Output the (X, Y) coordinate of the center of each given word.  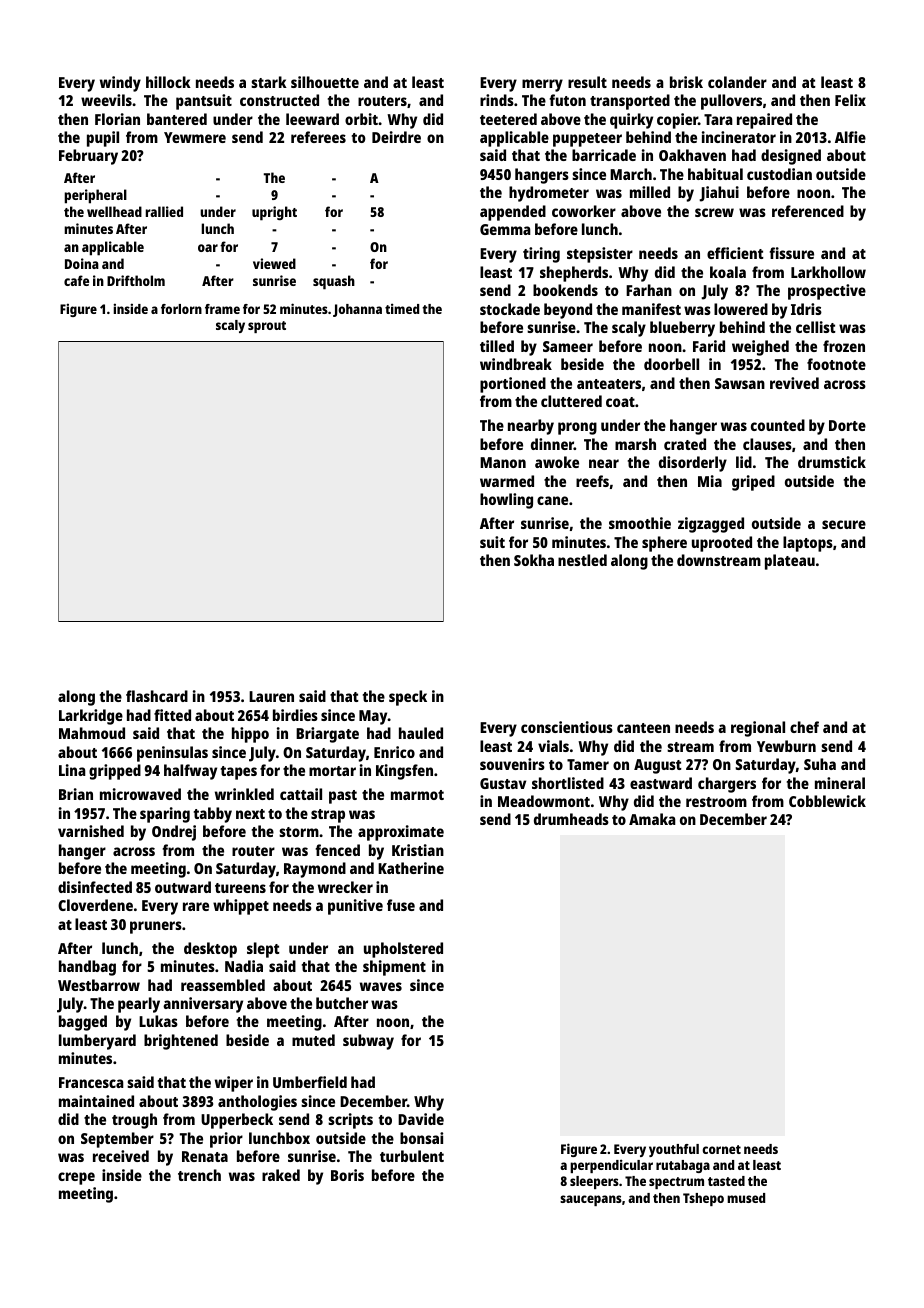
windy (120, 84)
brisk (686, 82)
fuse (401, 905)
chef (804, 727)
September (117, 1140)
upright (274, 213)
